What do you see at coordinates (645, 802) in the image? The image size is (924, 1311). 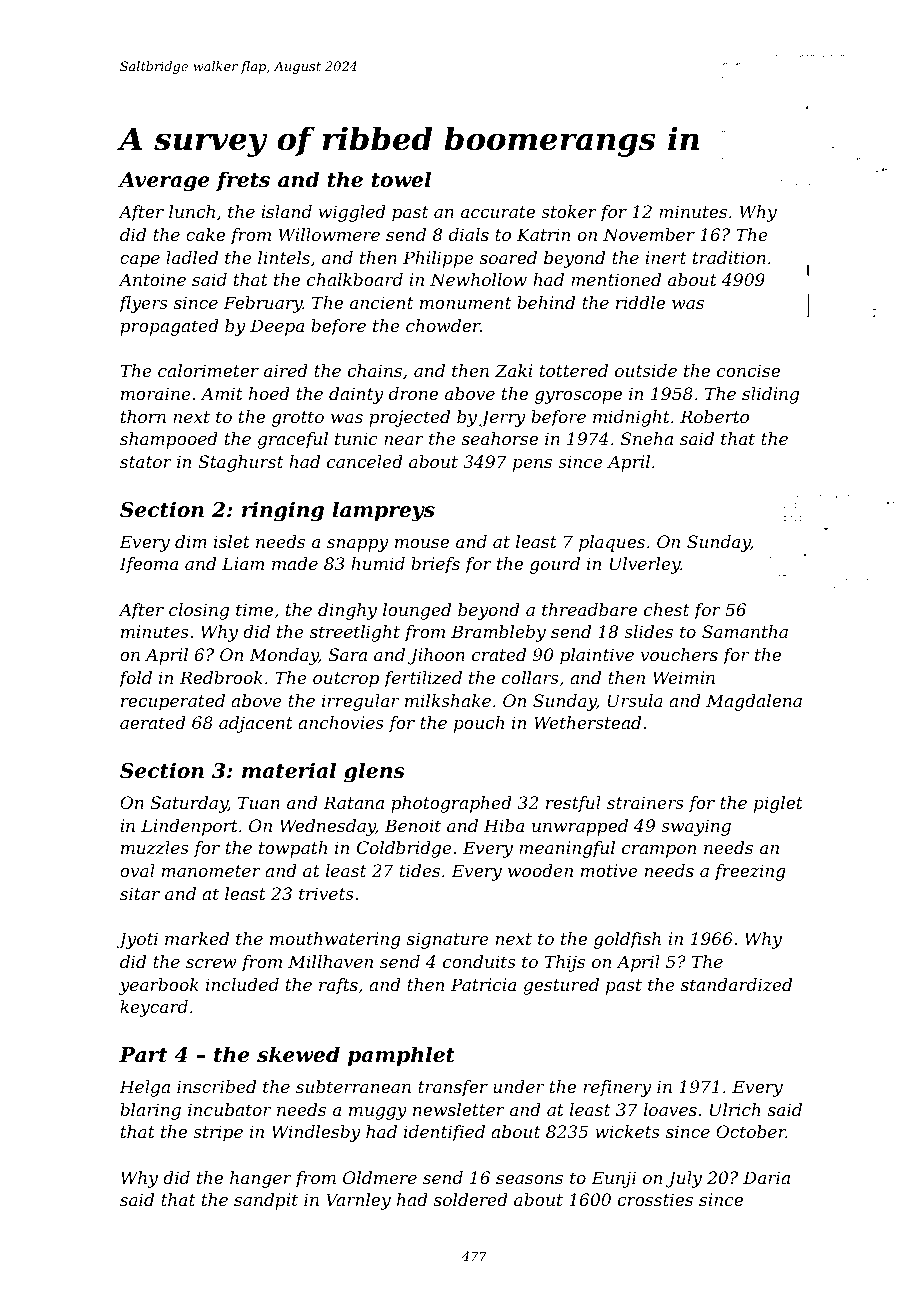 I see `strainers` at bounding box center [645, 802].
